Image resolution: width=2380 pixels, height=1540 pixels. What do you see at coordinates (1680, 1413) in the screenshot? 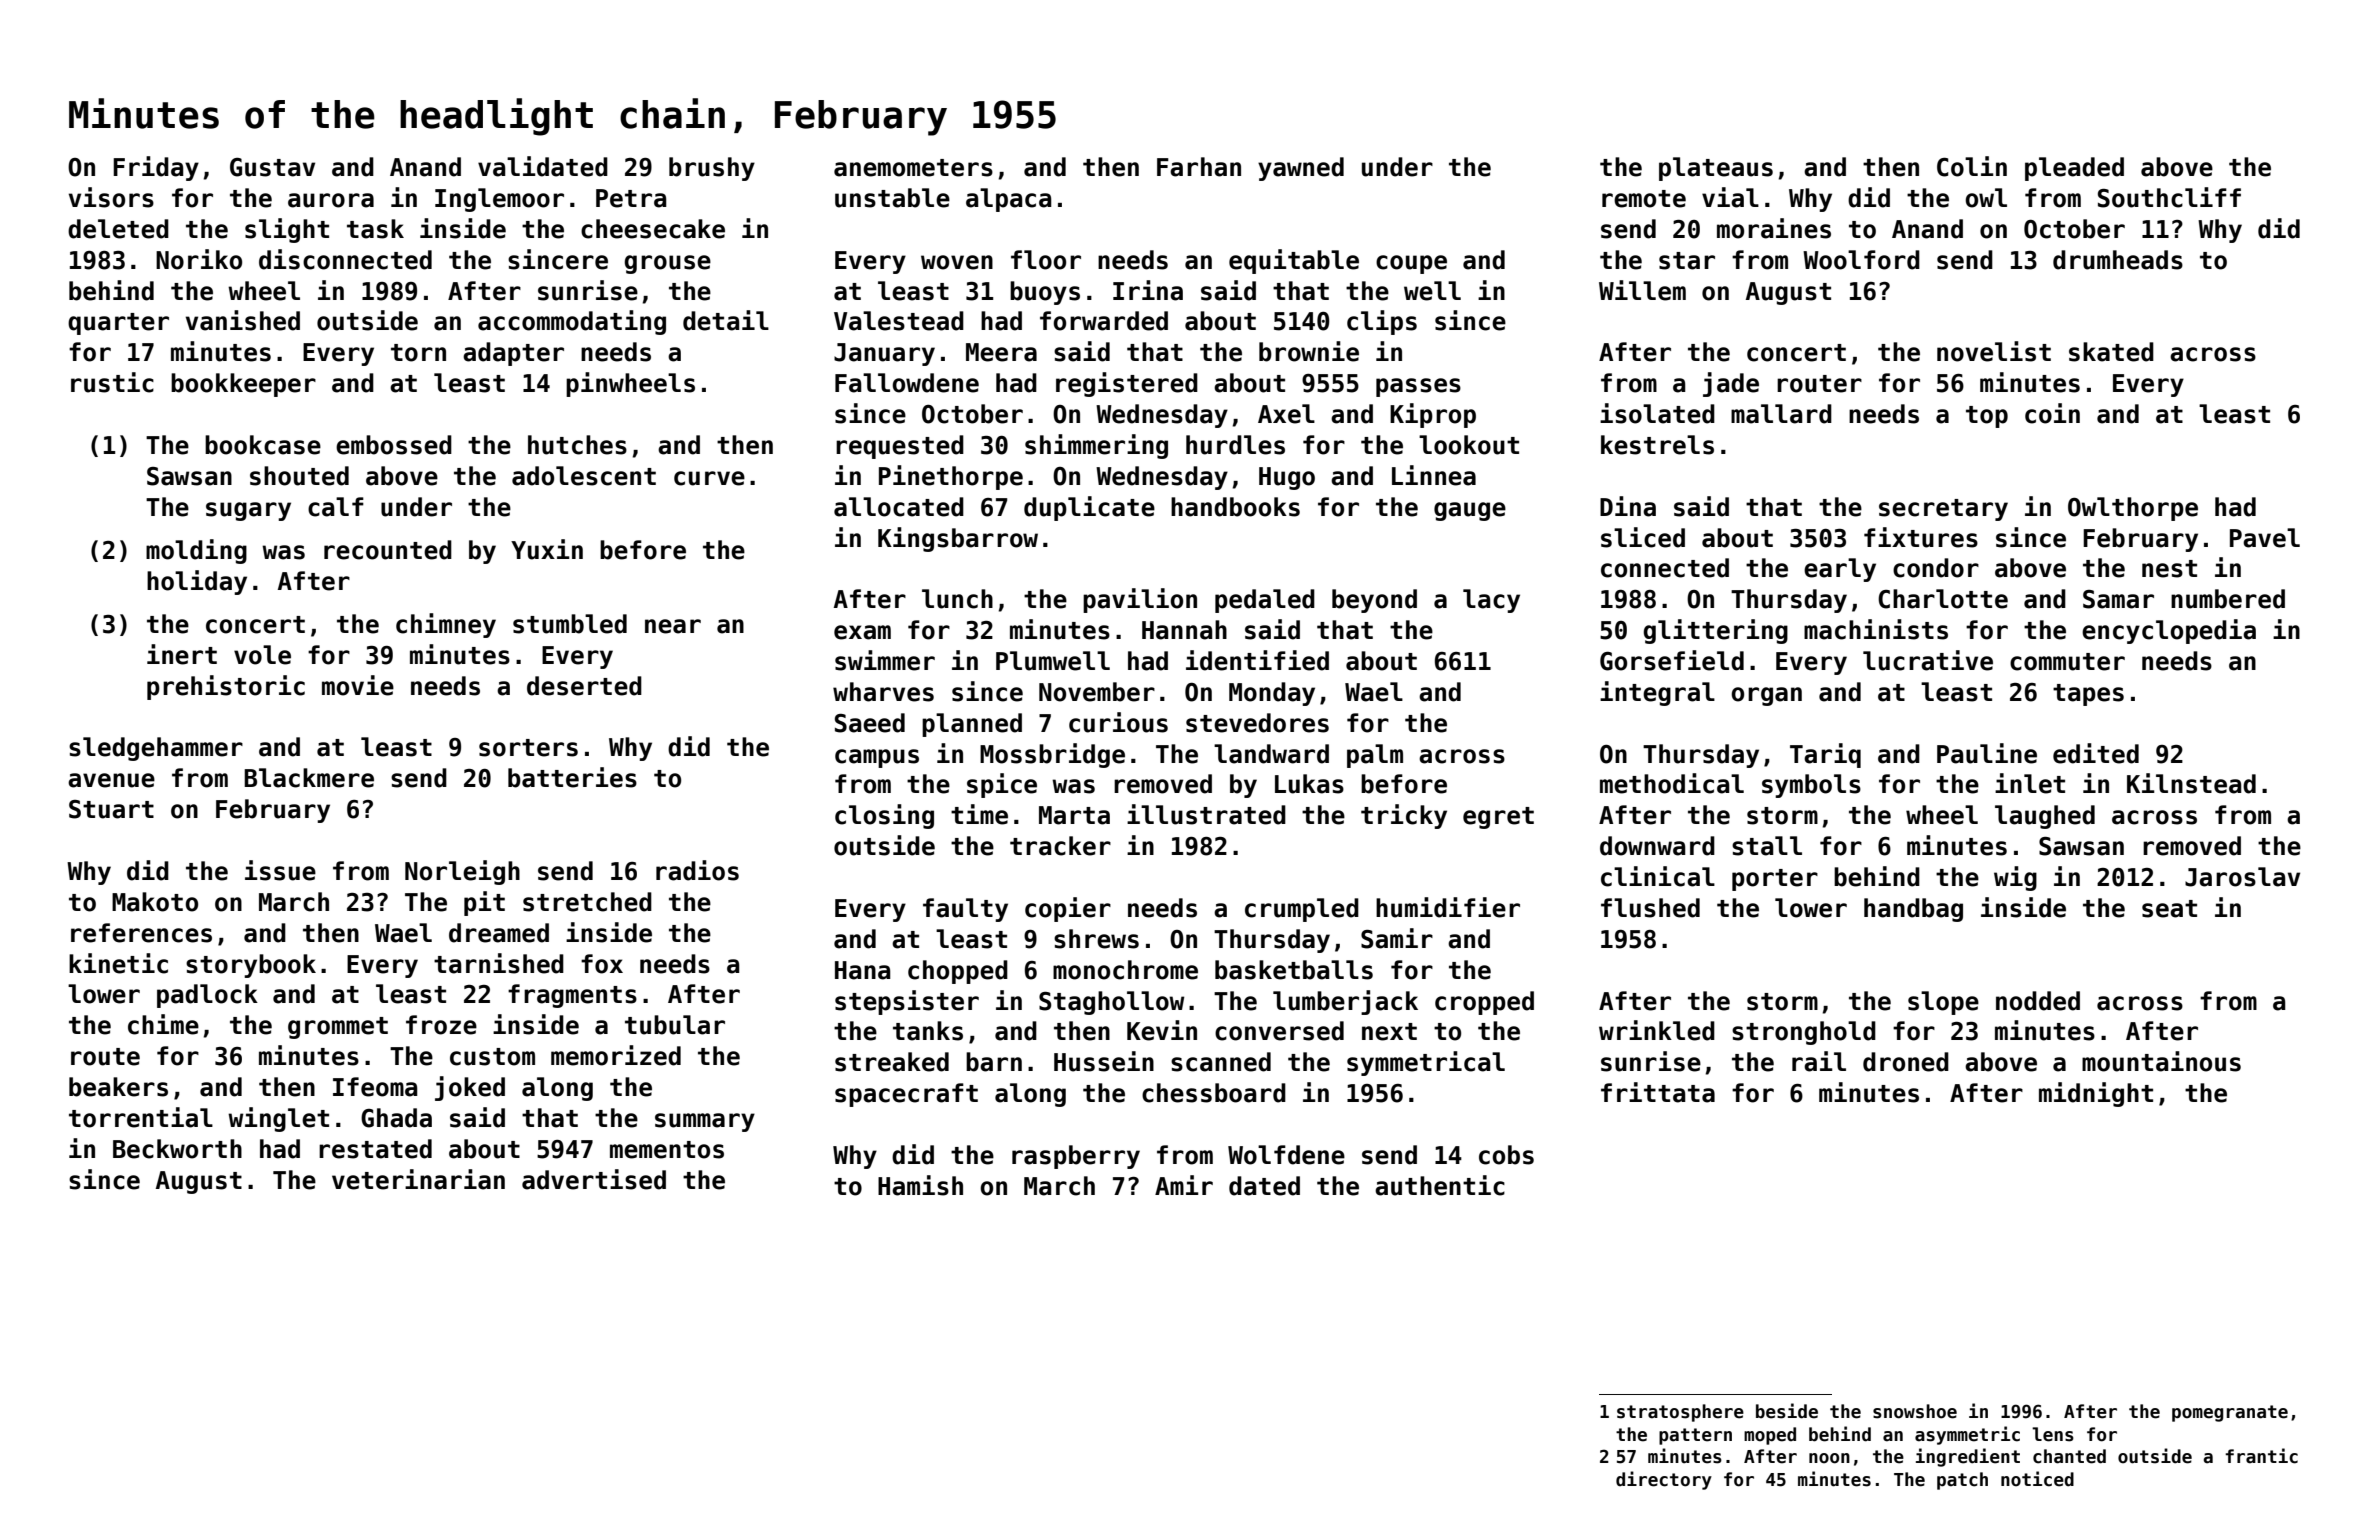
I see `stratosphere` at bounding box center [1680, 1413].
